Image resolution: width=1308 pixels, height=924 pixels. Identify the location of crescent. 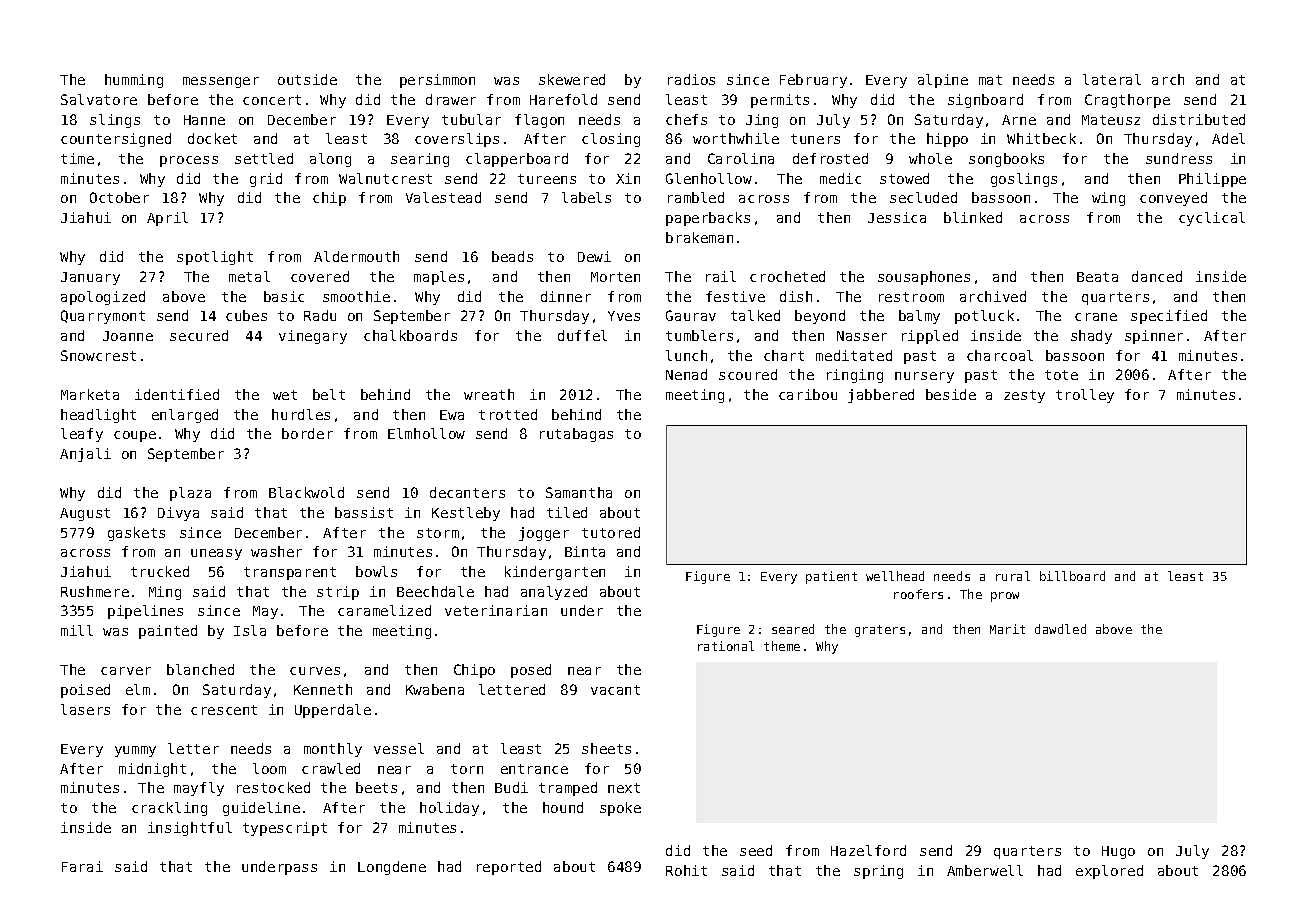
(224, 710).
